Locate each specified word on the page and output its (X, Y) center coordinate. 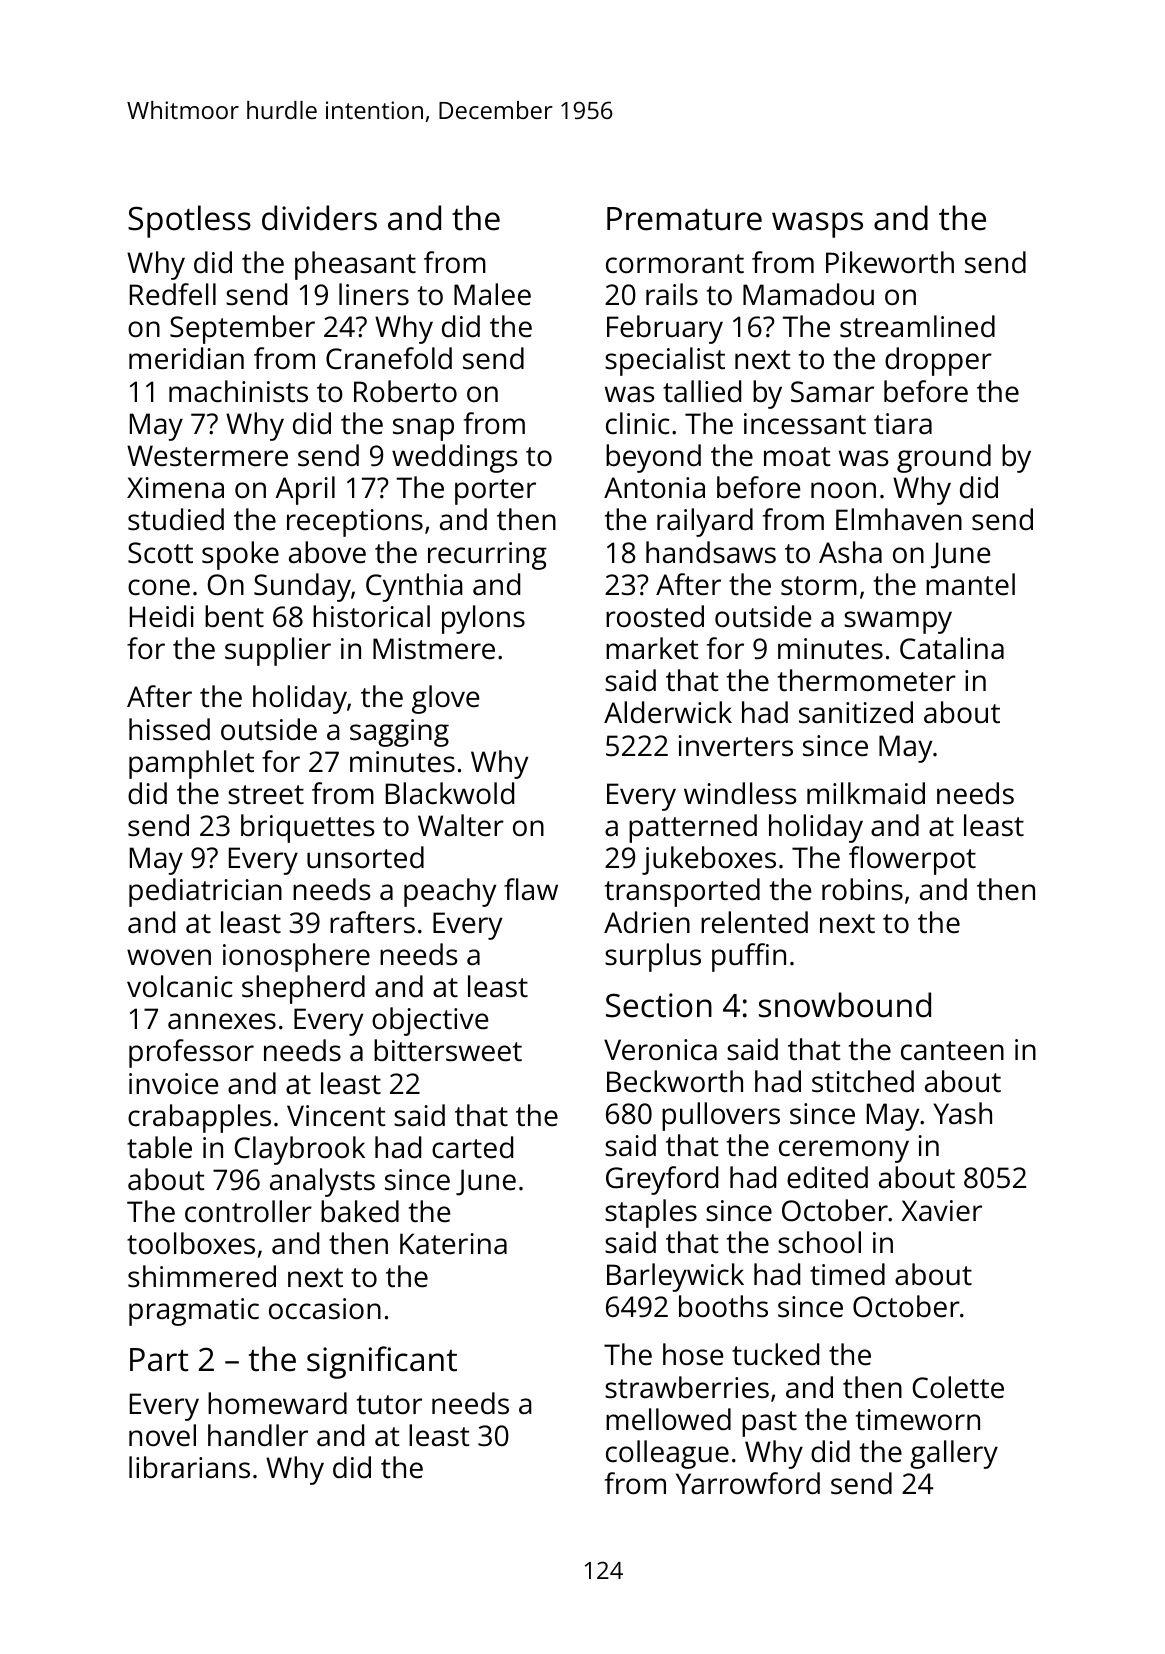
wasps (817, 225)
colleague (667, 1454)
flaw (531, 889)
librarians (189, 1467)
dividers (319, 218)
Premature (684, 219)
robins (862, 889)
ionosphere (296, 957)
